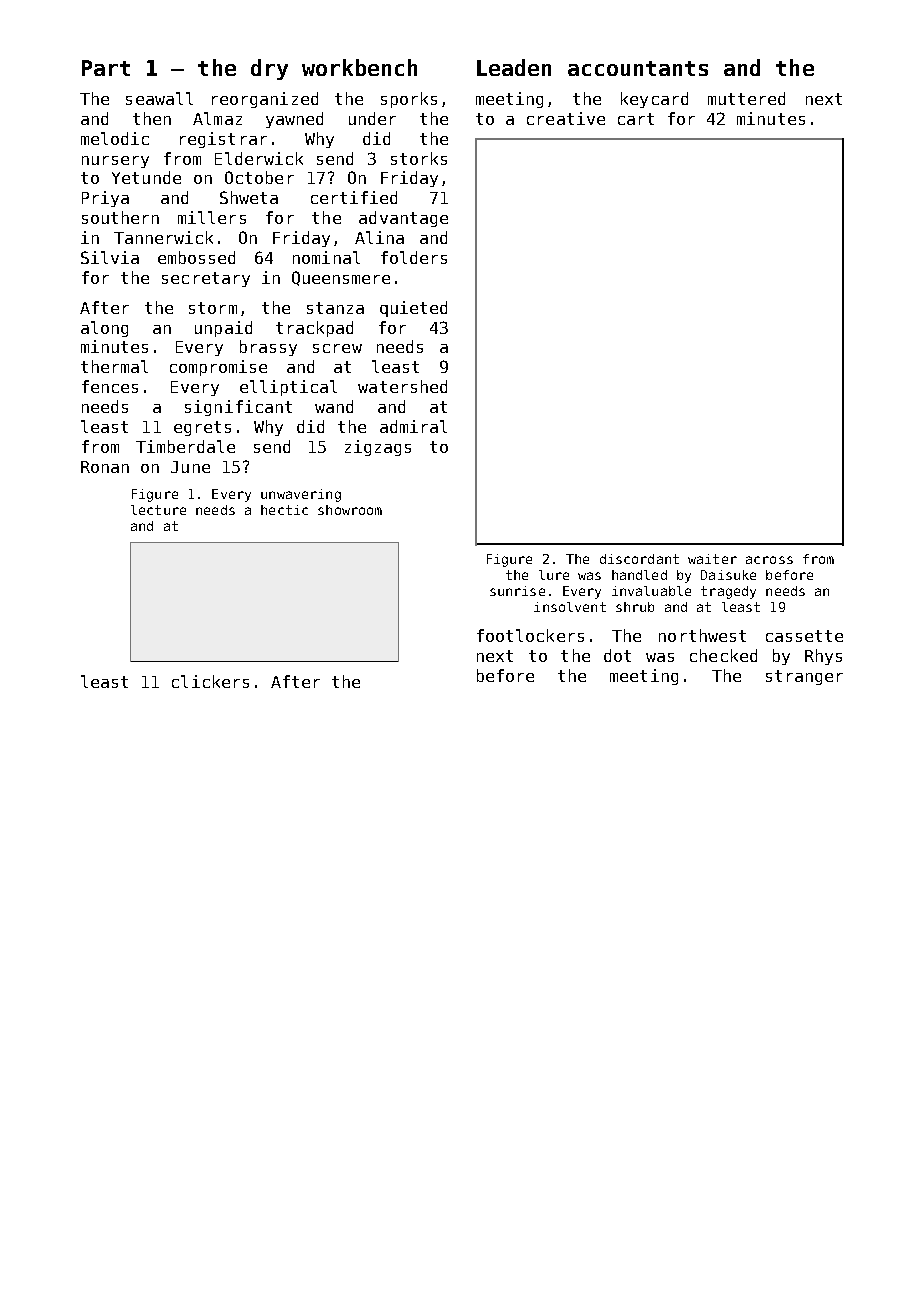  Describe the element at coordinates (269, 69) in the screenshot. I see `dry` at that location.
